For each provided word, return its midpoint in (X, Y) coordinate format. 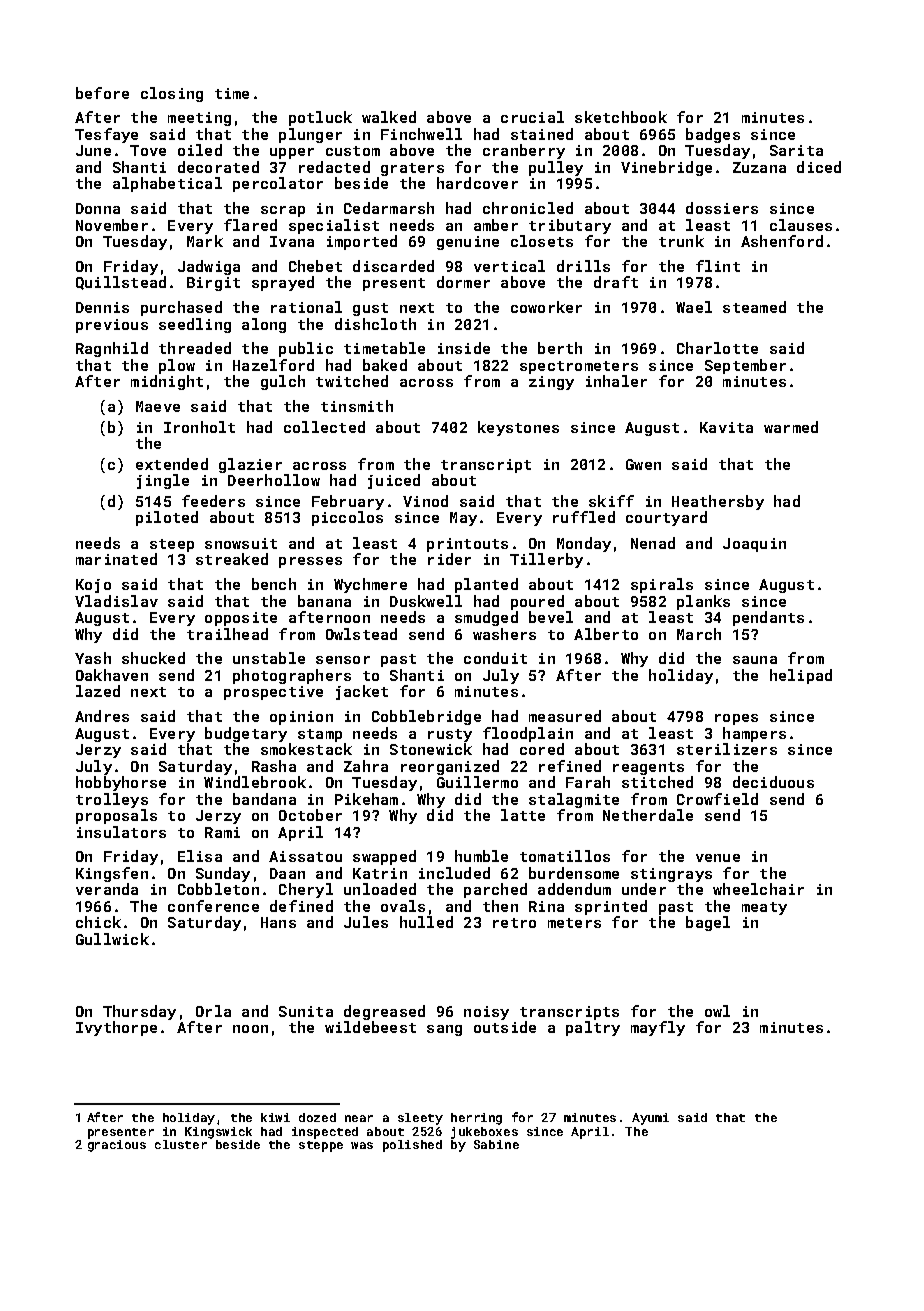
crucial (532, 117)
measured (565, 716)
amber (496, 225)
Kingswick (218, 1133)
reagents (648, 768)
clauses (801, 225)
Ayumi (650, 1119)
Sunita (306, 1011)
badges (713, 135)
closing (172, 94)
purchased (181, 308)
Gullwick (112, 939)
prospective (273, 693)
